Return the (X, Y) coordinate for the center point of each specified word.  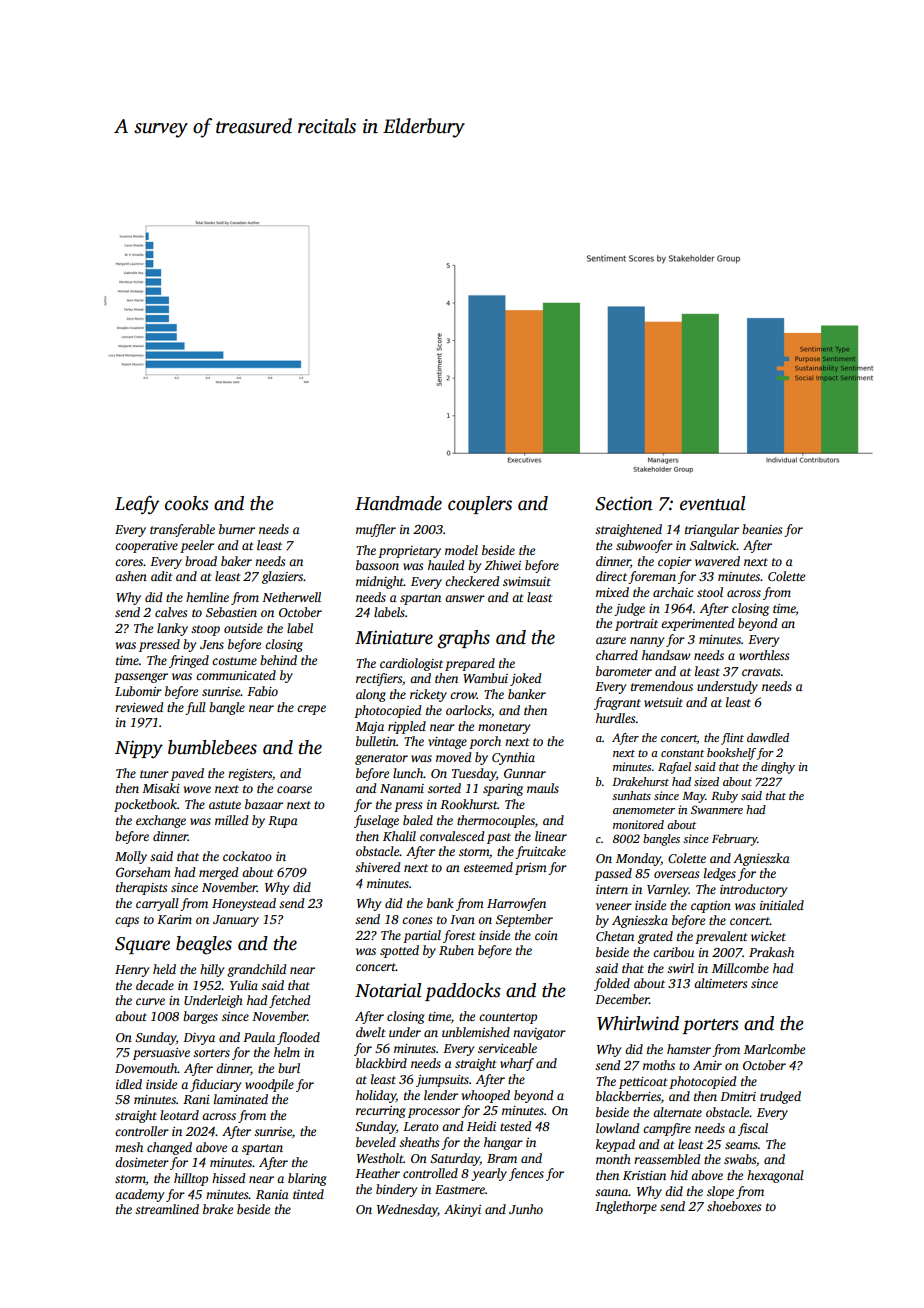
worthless (764, 655)
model (461, 550)
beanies (762, 529)
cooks (187, 503)
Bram (502, 1158)
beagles (204, 945)
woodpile (269, 1085)
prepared (470, 664)
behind (278, 660)
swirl (680, 968)
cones (417, 920)
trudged (780, 1097)
